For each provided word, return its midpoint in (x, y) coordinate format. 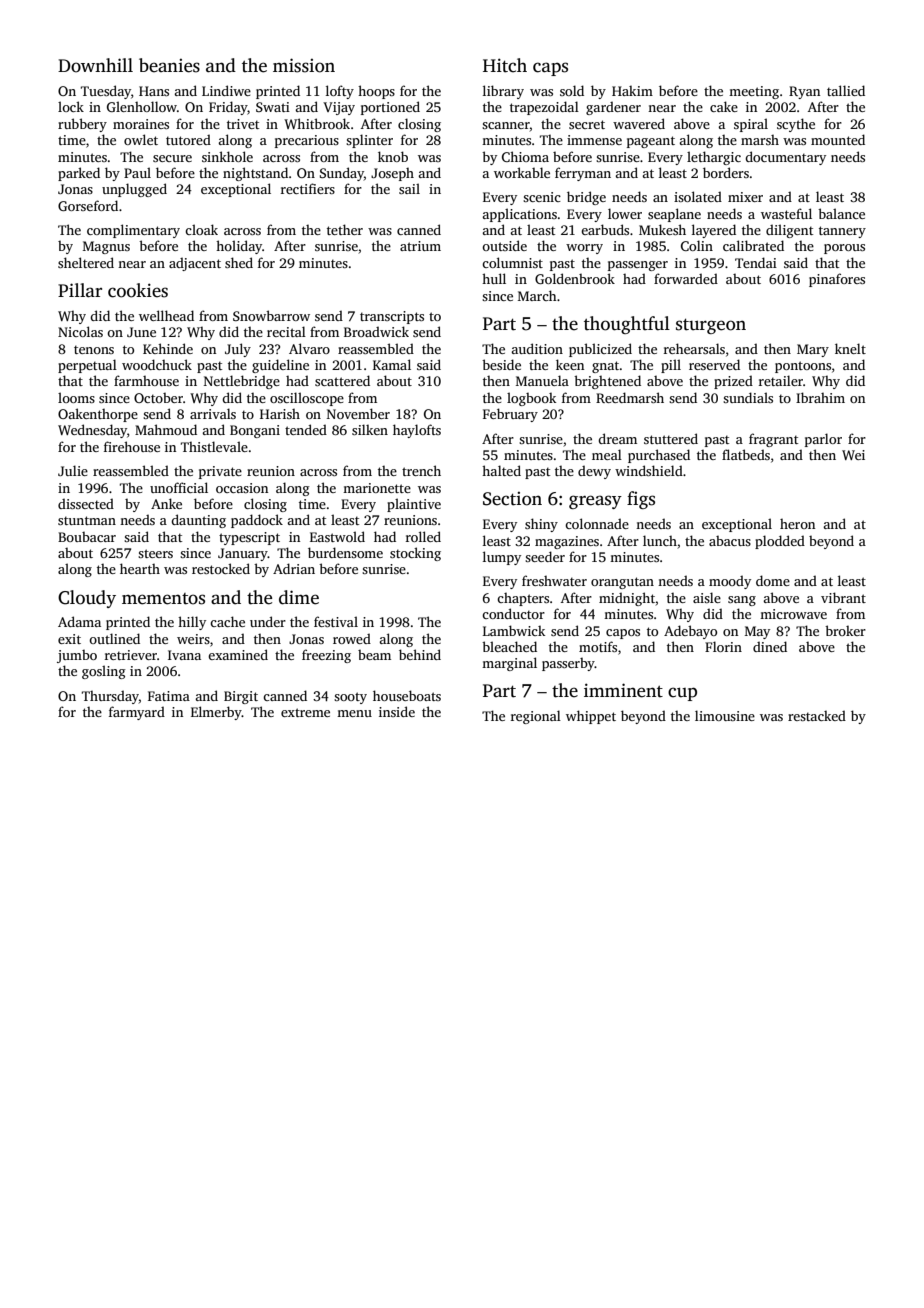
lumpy (502, 558)
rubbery (82, 125)
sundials (748, 397)
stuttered (671, 438)
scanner (506, 125)
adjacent (195, 264)
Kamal (392, 364)
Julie (73, 470)
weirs (193, 639)
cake (724, 106)
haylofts (417, 431)
